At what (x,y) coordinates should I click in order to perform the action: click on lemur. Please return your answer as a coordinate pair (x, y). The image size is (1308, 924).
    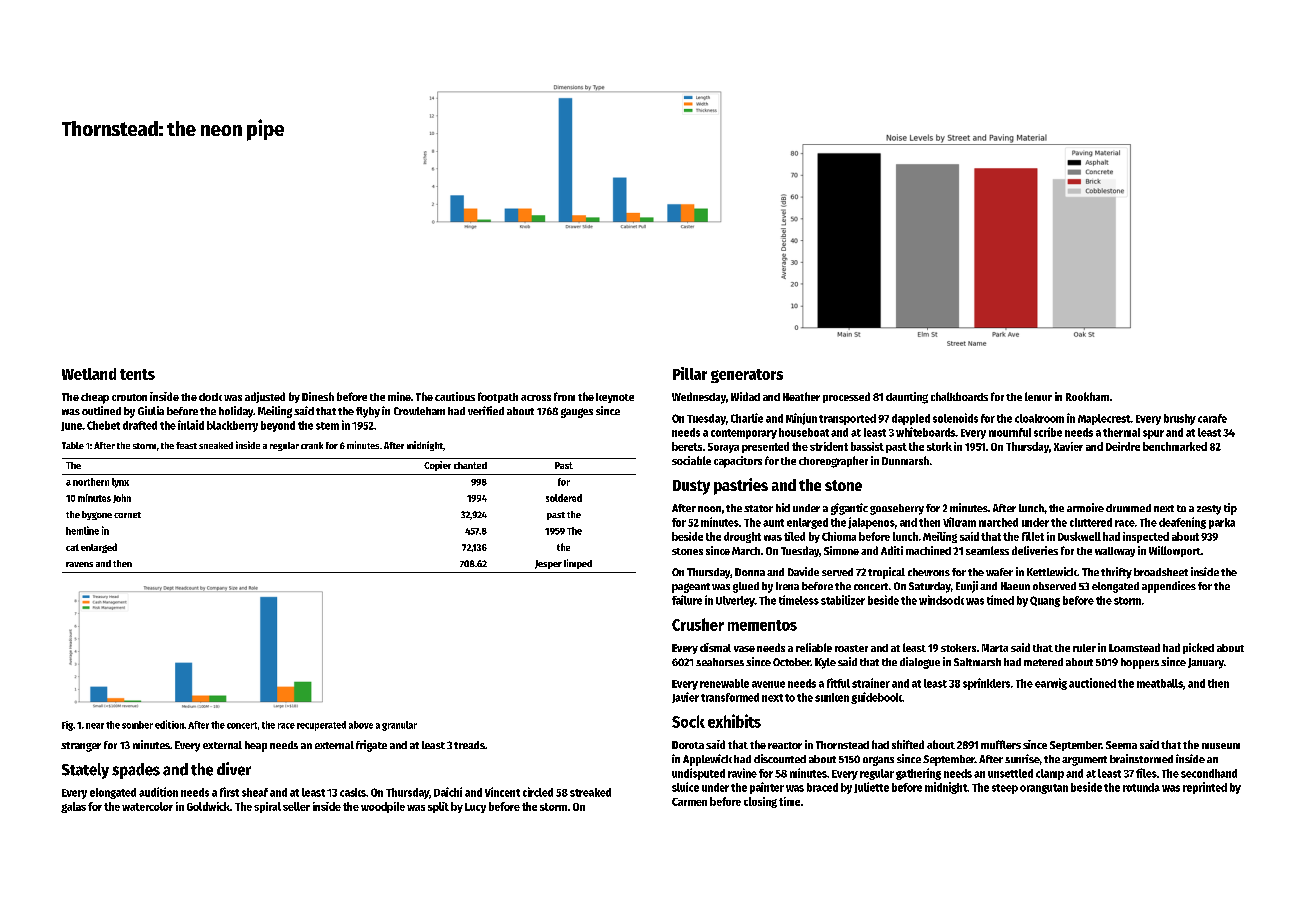
    Looking at the image, I should click on (1038, 396).
